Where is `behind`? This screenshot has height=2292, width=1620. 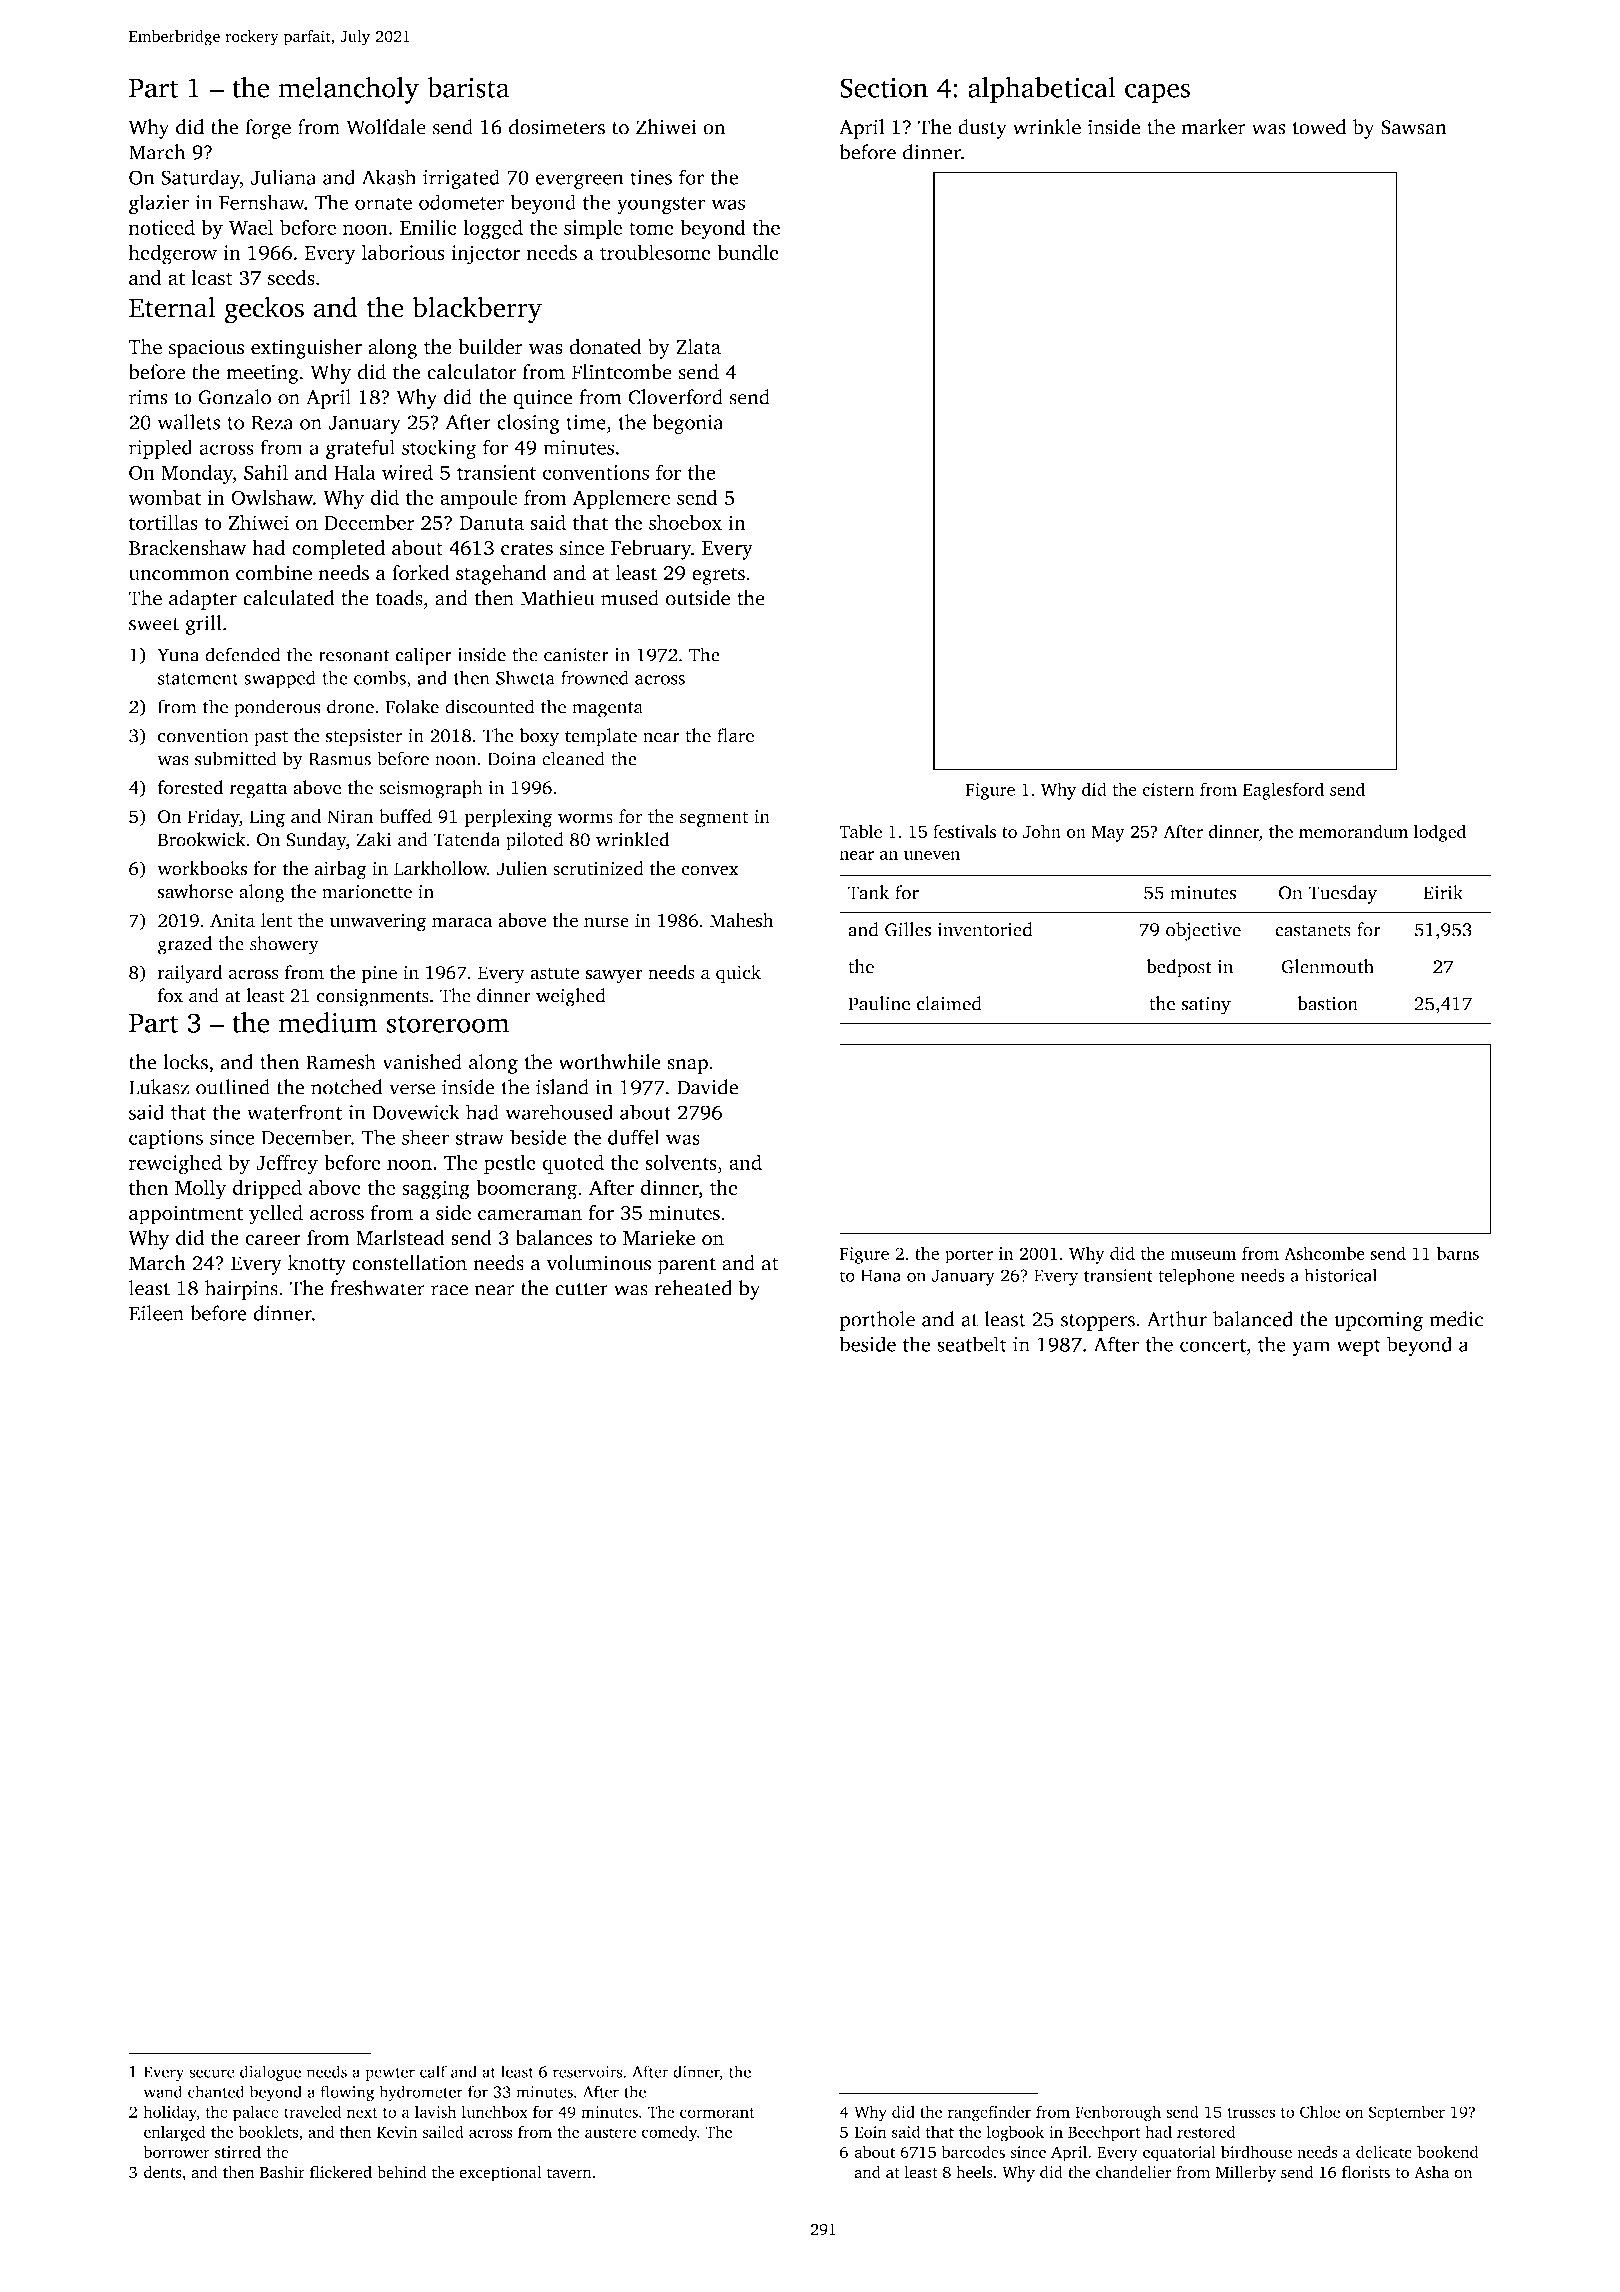
behind is located at coordinates (402, 2172).
